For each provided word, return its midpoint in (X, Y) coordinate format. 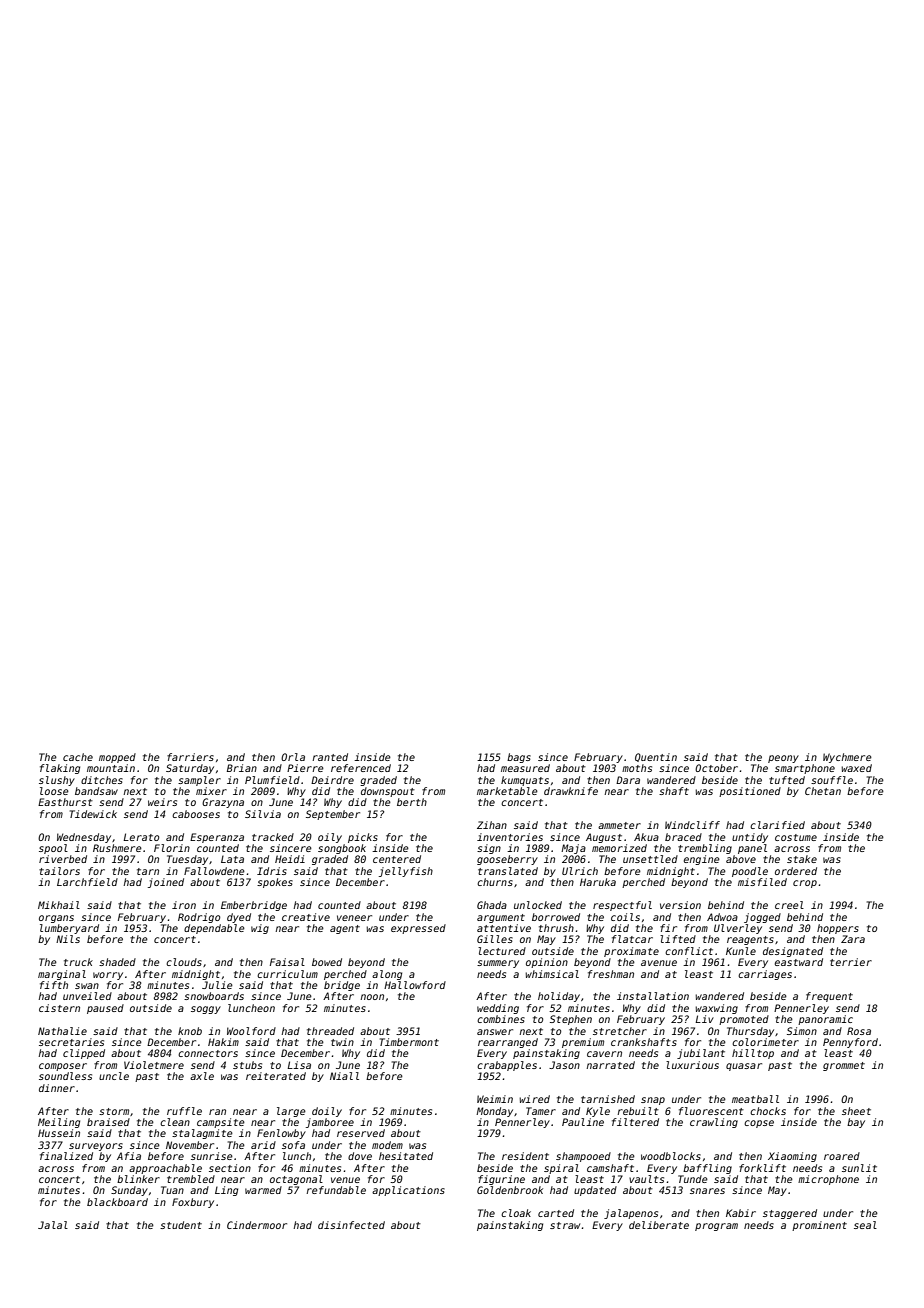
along (387, 975)
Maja (573, 849)
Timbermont (409, 1042)
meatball (755, 1099)
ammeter (619, 825)
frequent (829, 997)
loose (54, 791)
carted (556, 1213)
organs (56, 919)
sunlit (859, 1168)
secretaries (71, 1042)
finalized (66, 1156)
